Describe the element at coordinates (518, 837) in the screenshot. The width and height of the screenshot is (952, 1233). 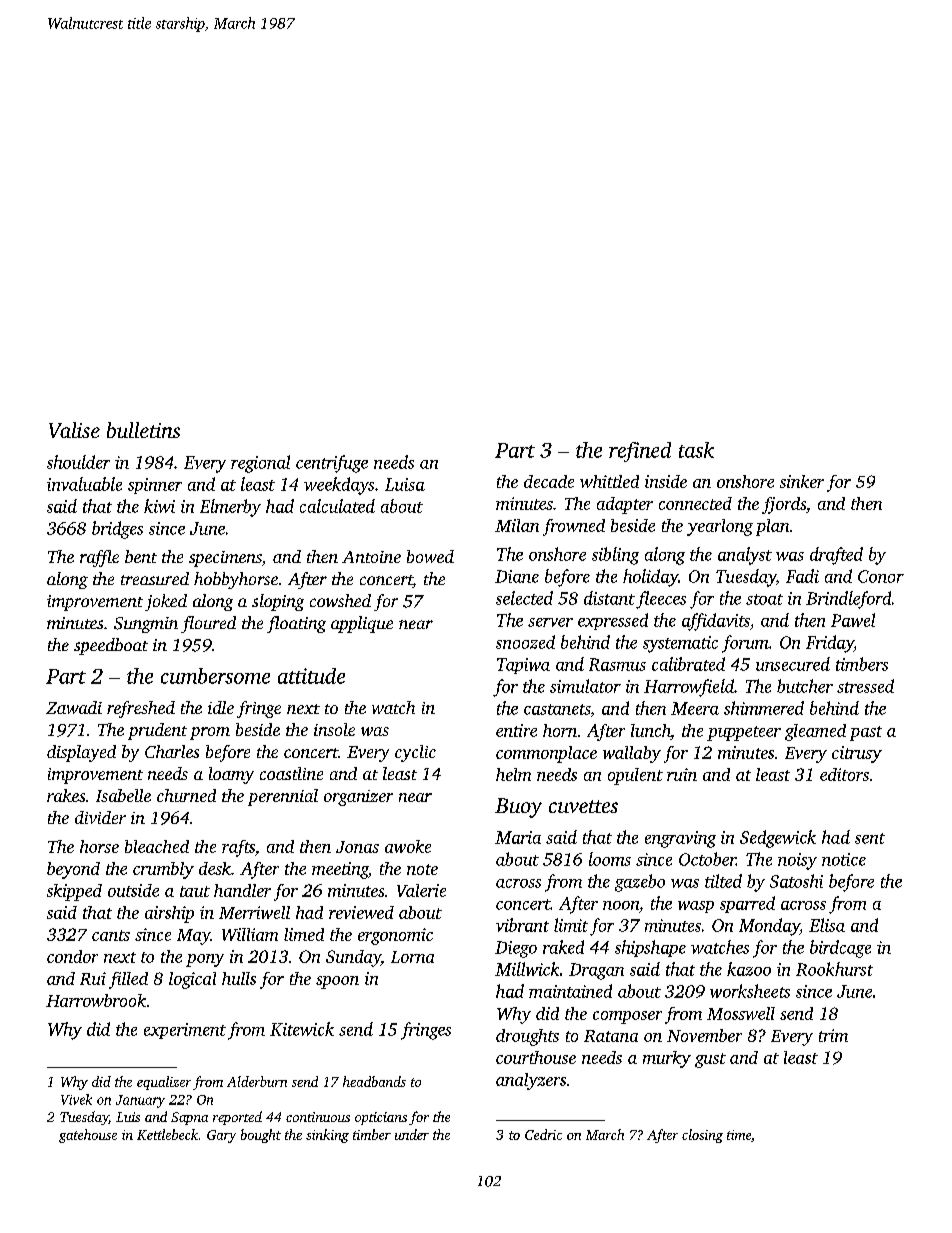
I see `Maria` at that location.
